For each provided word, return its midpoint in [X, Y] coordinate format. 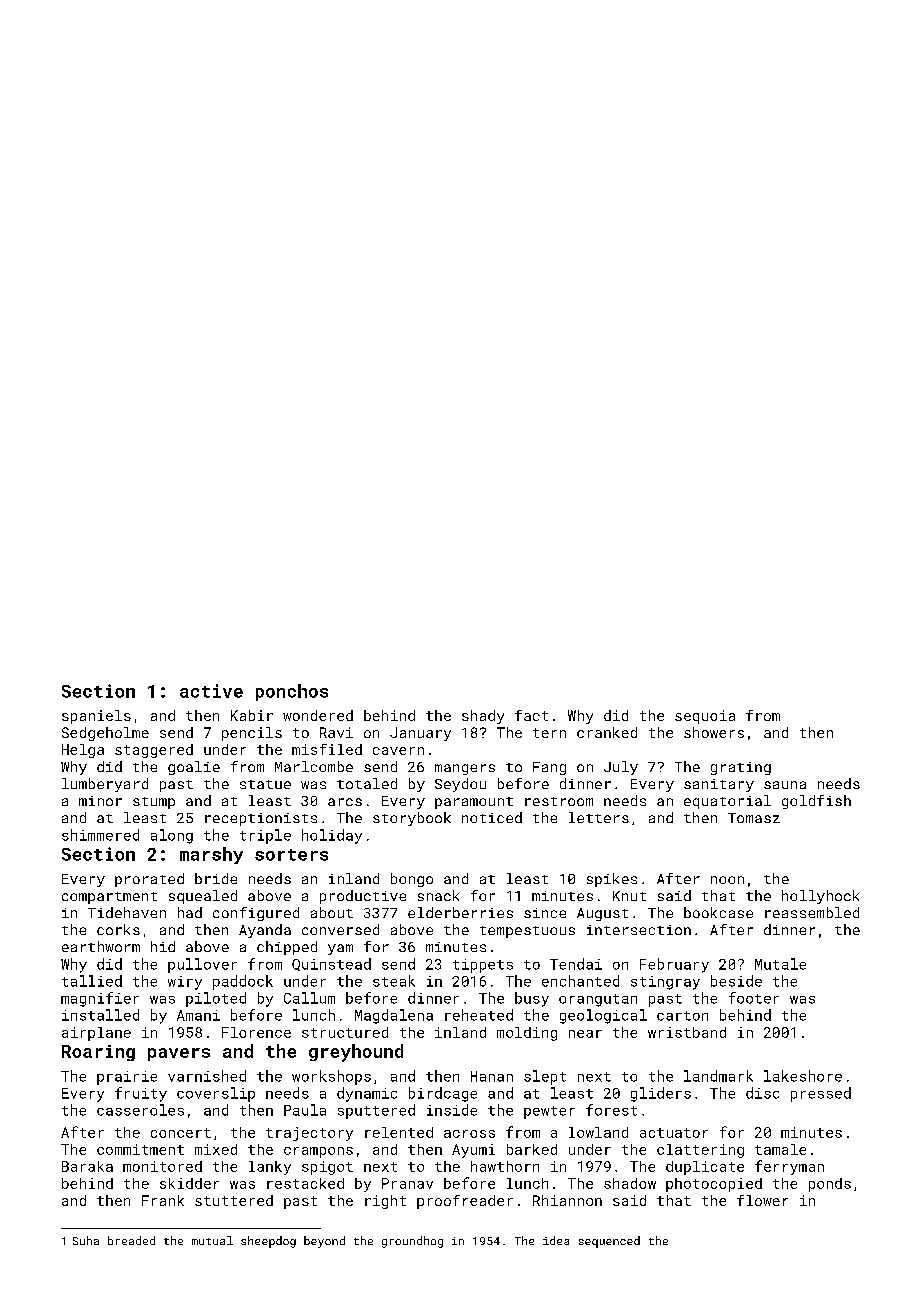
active [211, 691]
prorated [149, 880]
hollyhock [820, 897]
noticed [492, 817]
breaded [131, 1240]
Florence [256, 1032]
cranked [607, 732]
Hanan [492, 1076]
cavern [398, 751]
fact [531, 715]
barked [532, 1149]
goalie [194, 768]
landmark [718, 1076]
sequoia [705, 717]
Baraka [87, 1166]
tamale [780, 1149]
